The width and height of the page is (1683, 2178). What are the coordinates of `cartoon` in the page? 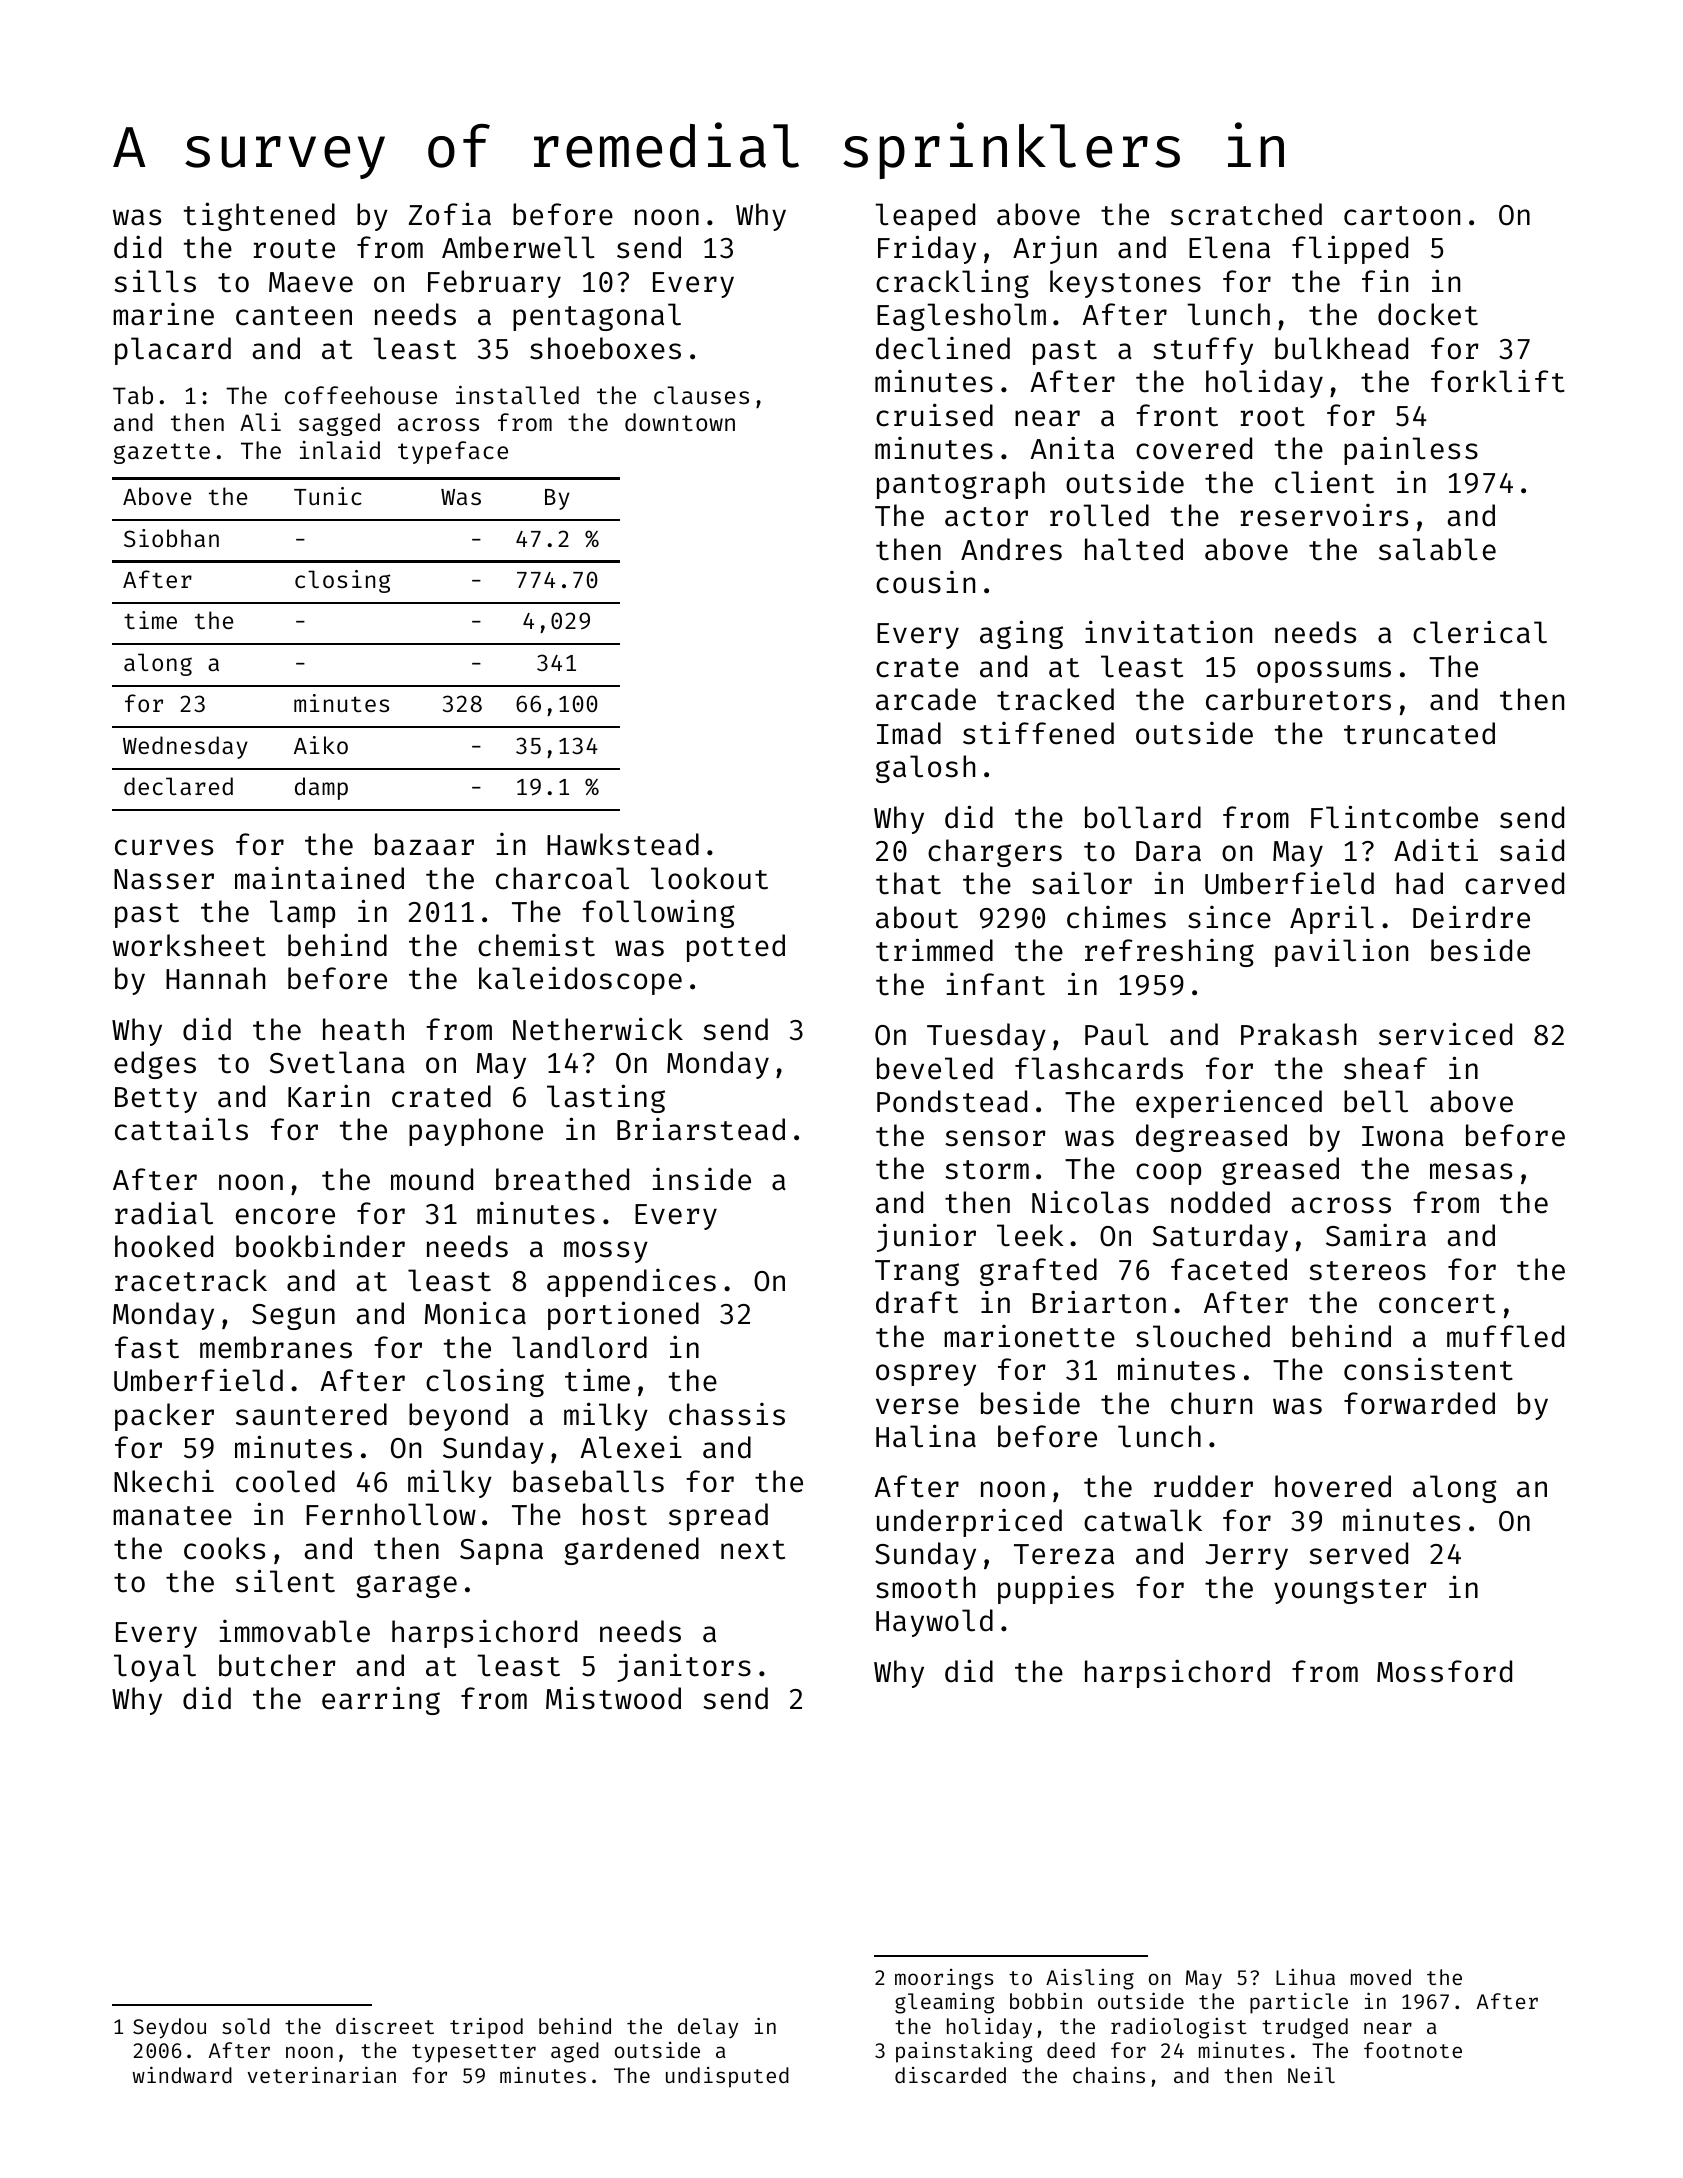 It's located at (1402, 216).
